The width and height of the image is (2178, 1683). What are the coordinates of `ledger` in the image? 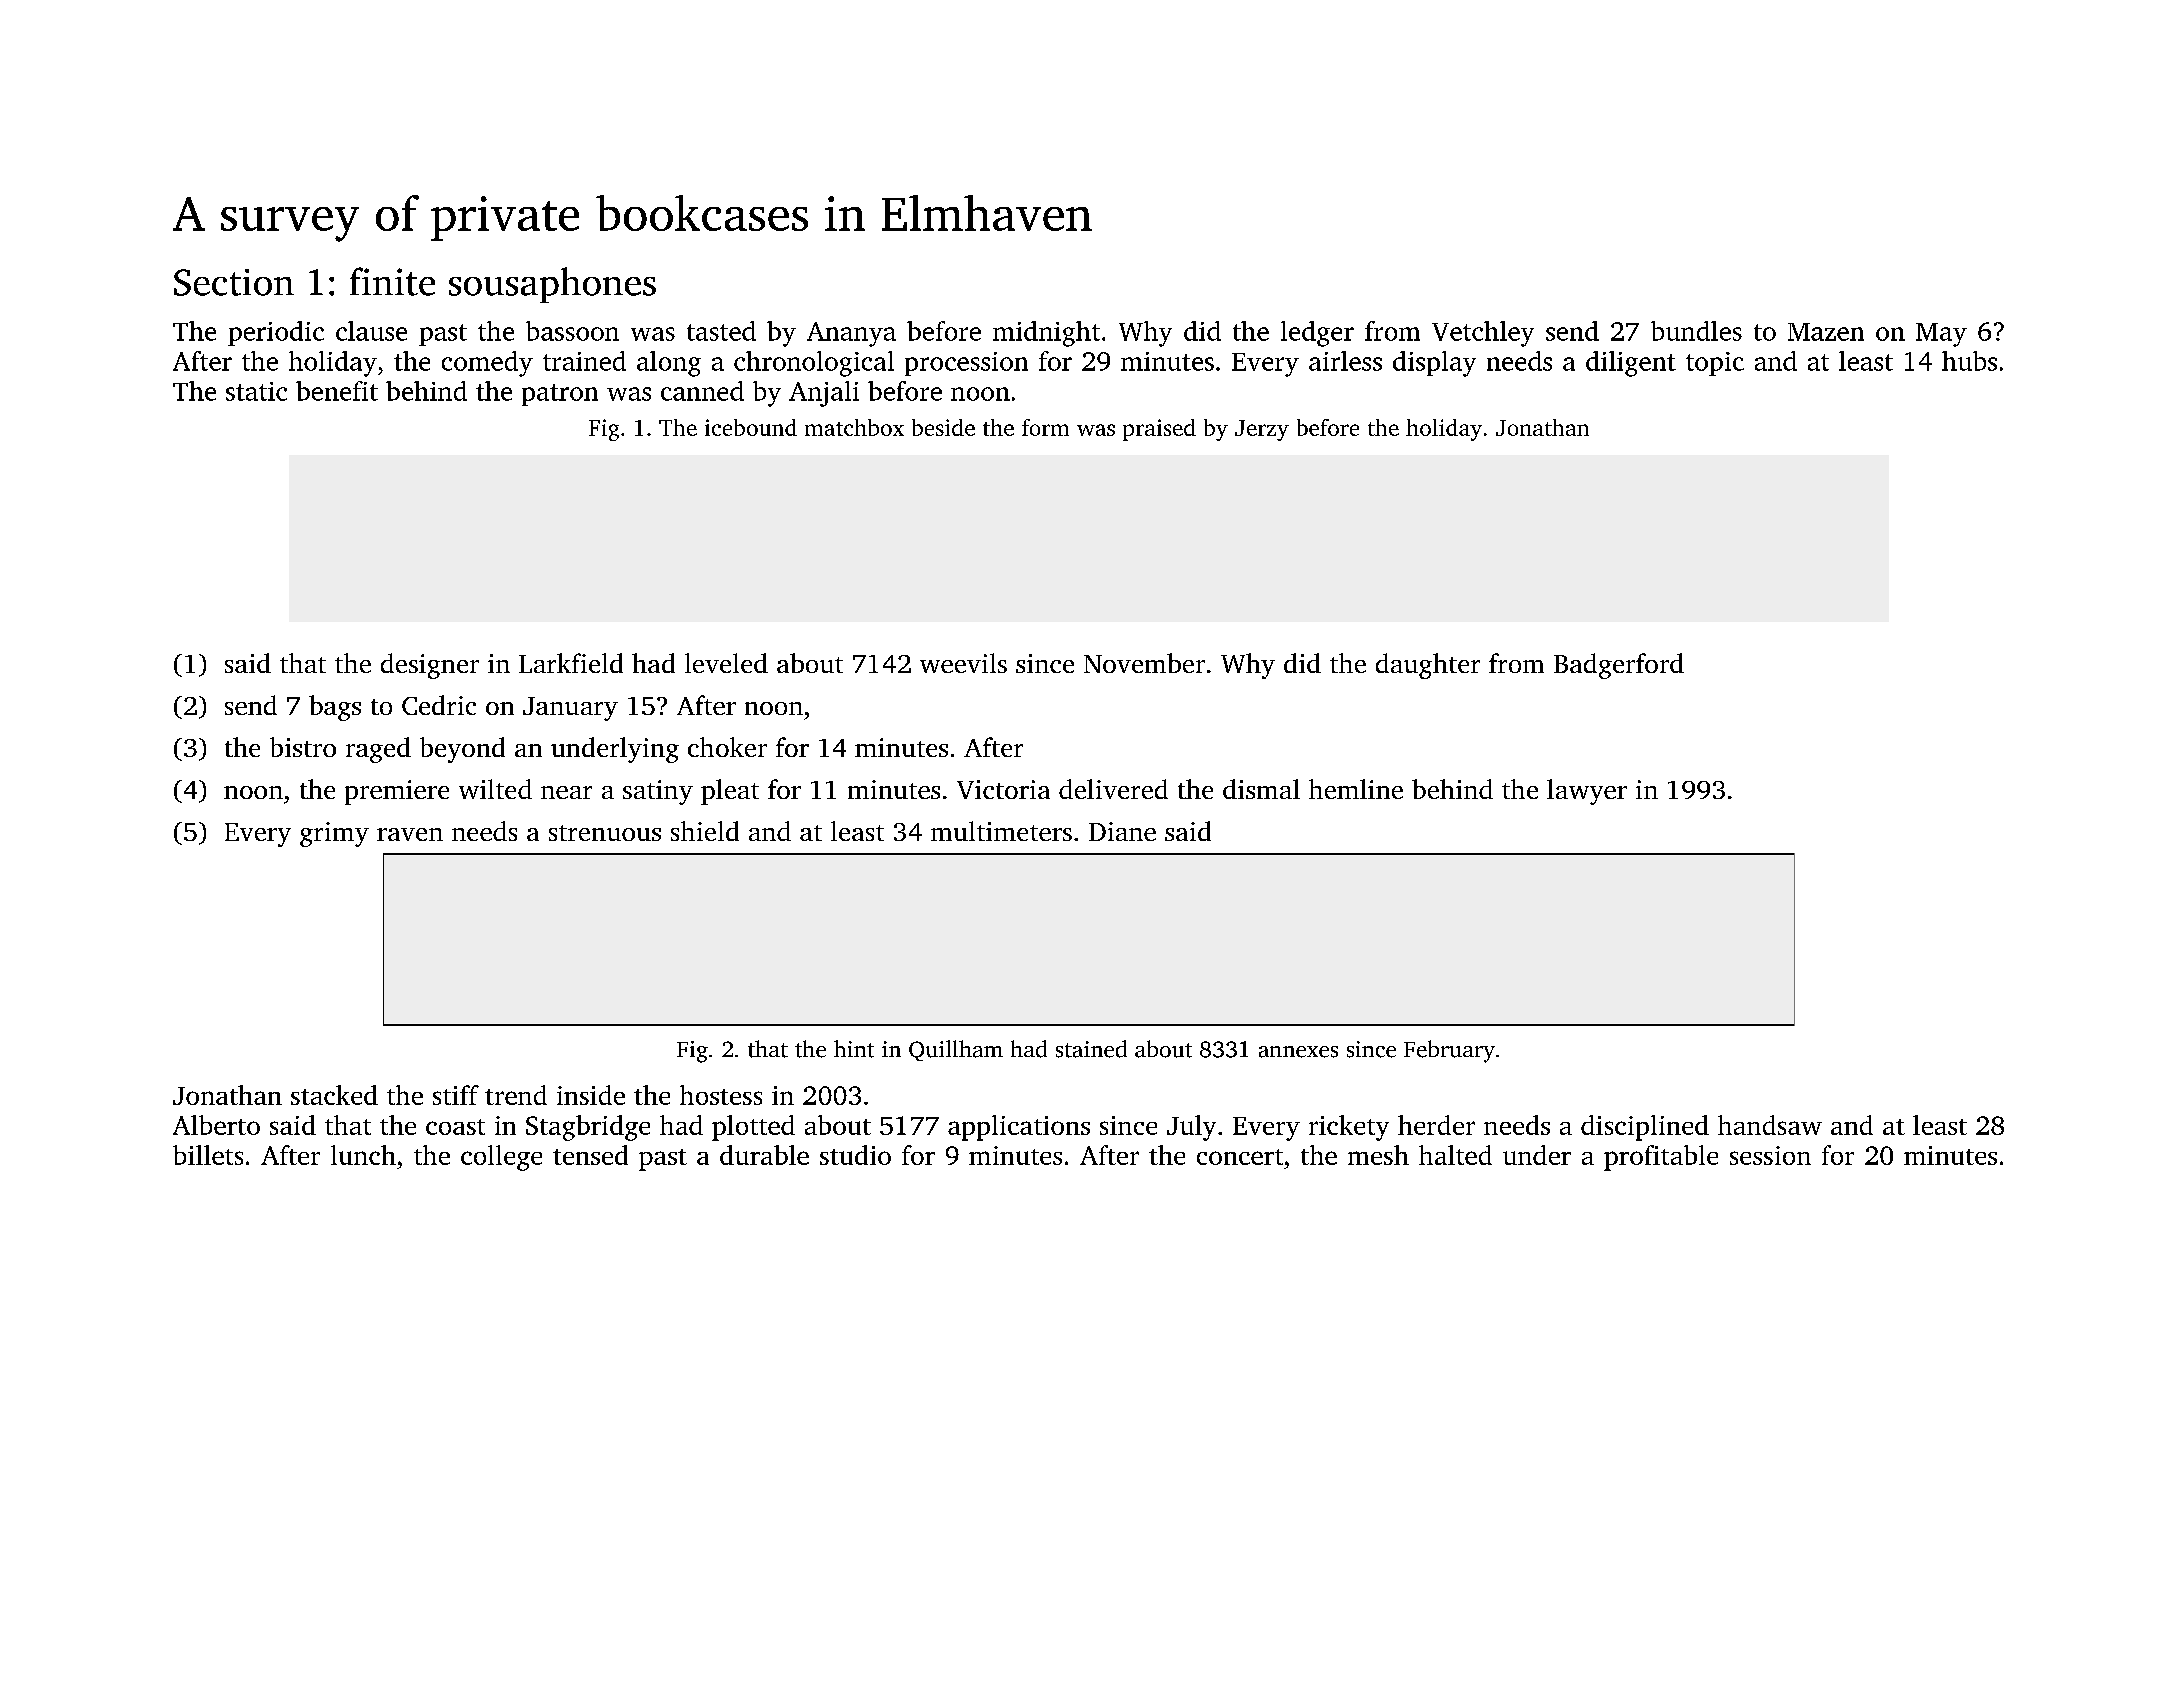 It's located at (1317, 334).
